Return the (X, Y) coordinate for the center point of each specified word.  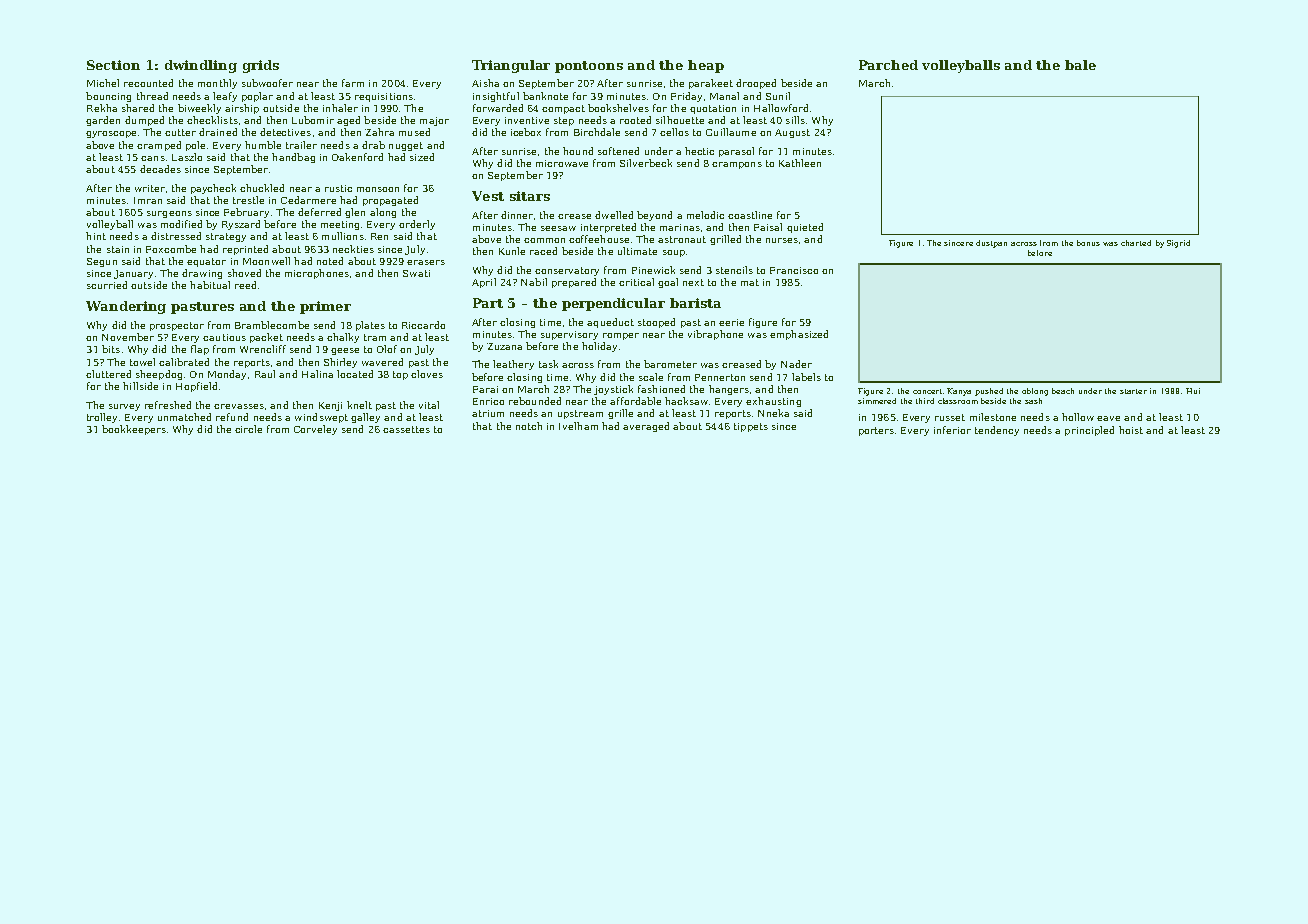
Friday (686, 97)
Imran (148, 200)
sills (795, 120)
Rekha (102, 108)
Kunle (512, 251)
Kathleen (800, 163)
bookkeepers (134, 430)
